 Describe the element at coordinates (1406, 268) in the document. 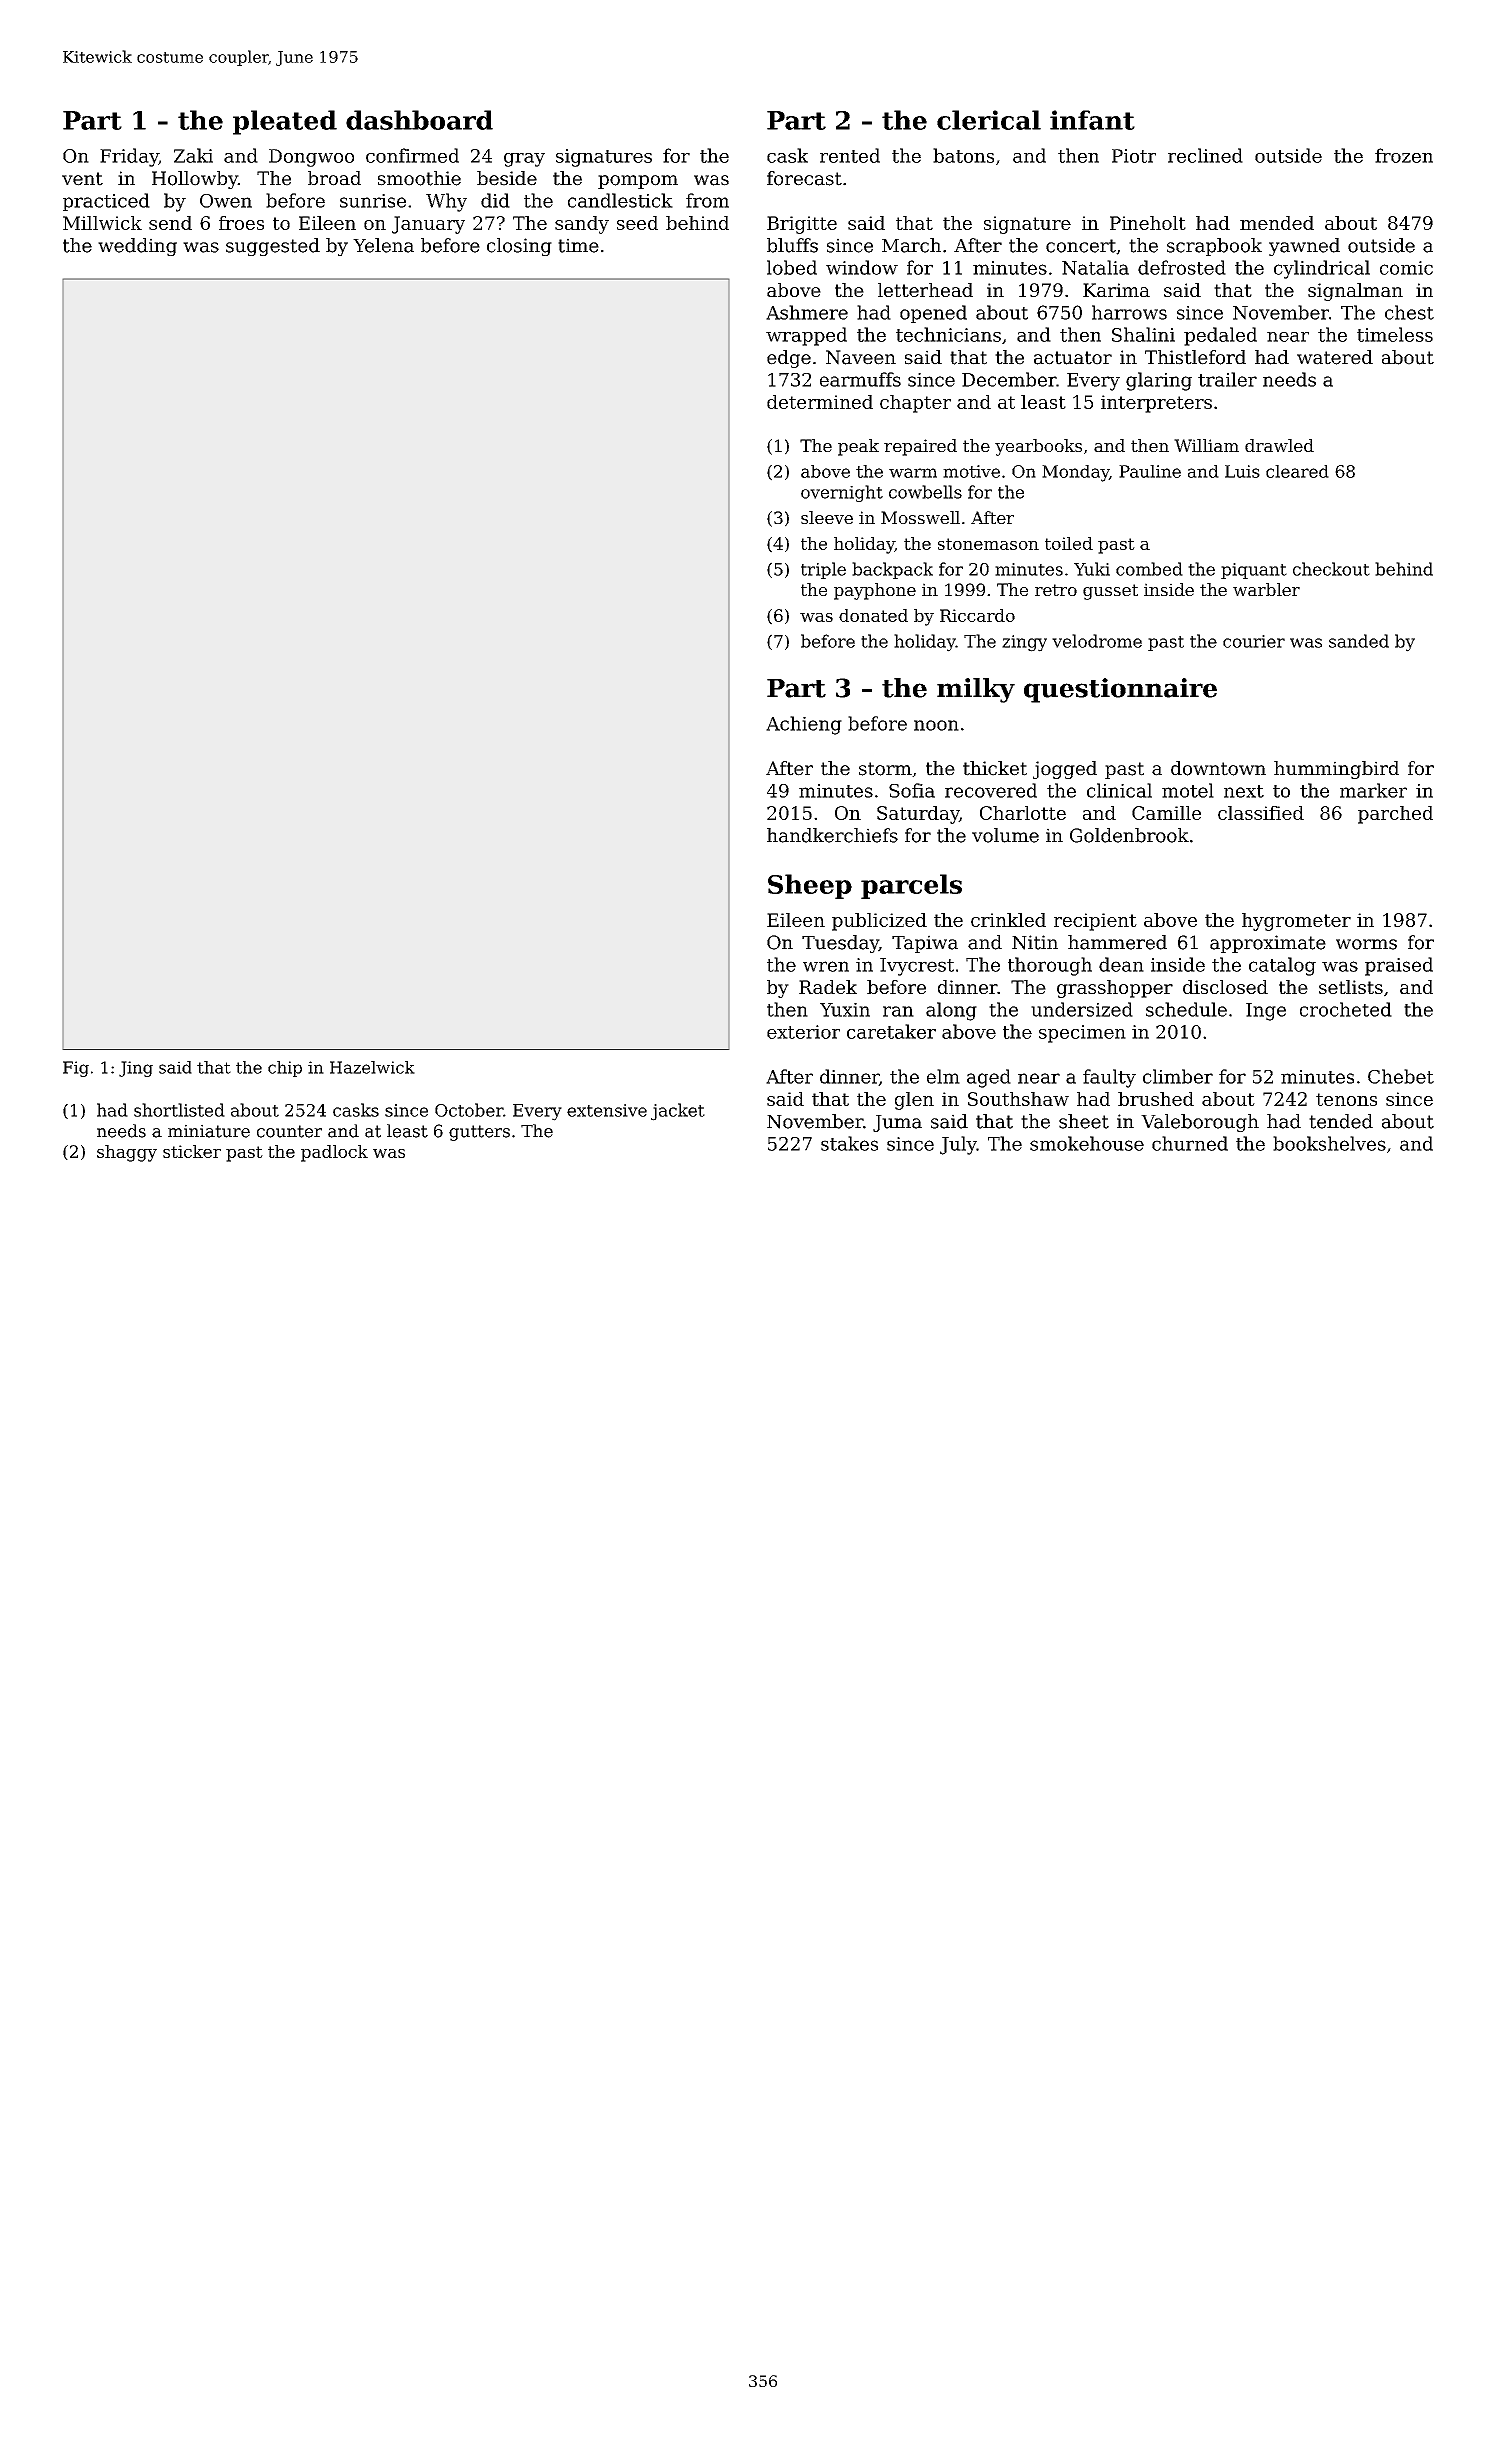

I see `comic` at that location.
